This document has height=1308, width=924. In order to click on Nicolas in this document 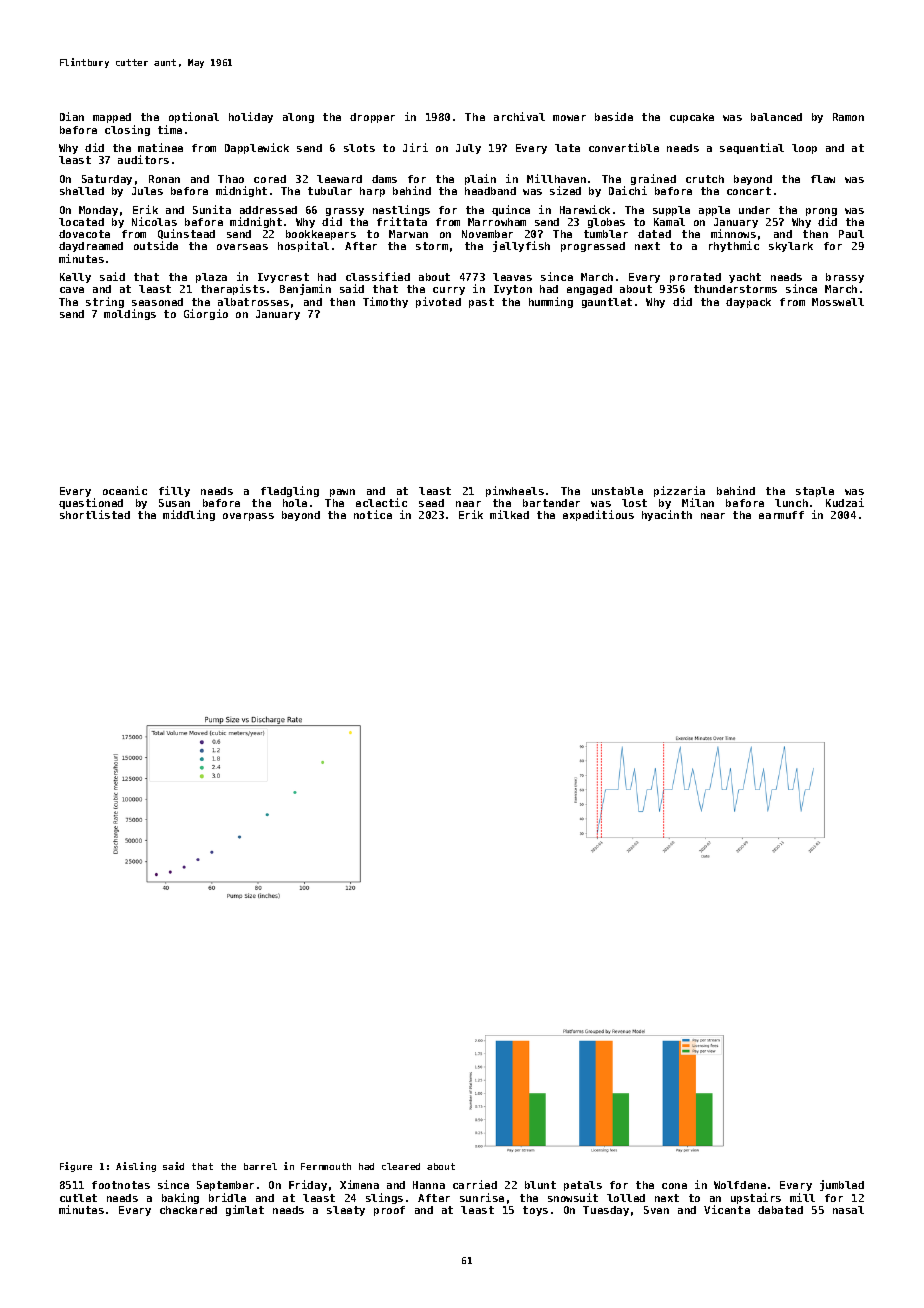, I will do `click(154, 221)`.
